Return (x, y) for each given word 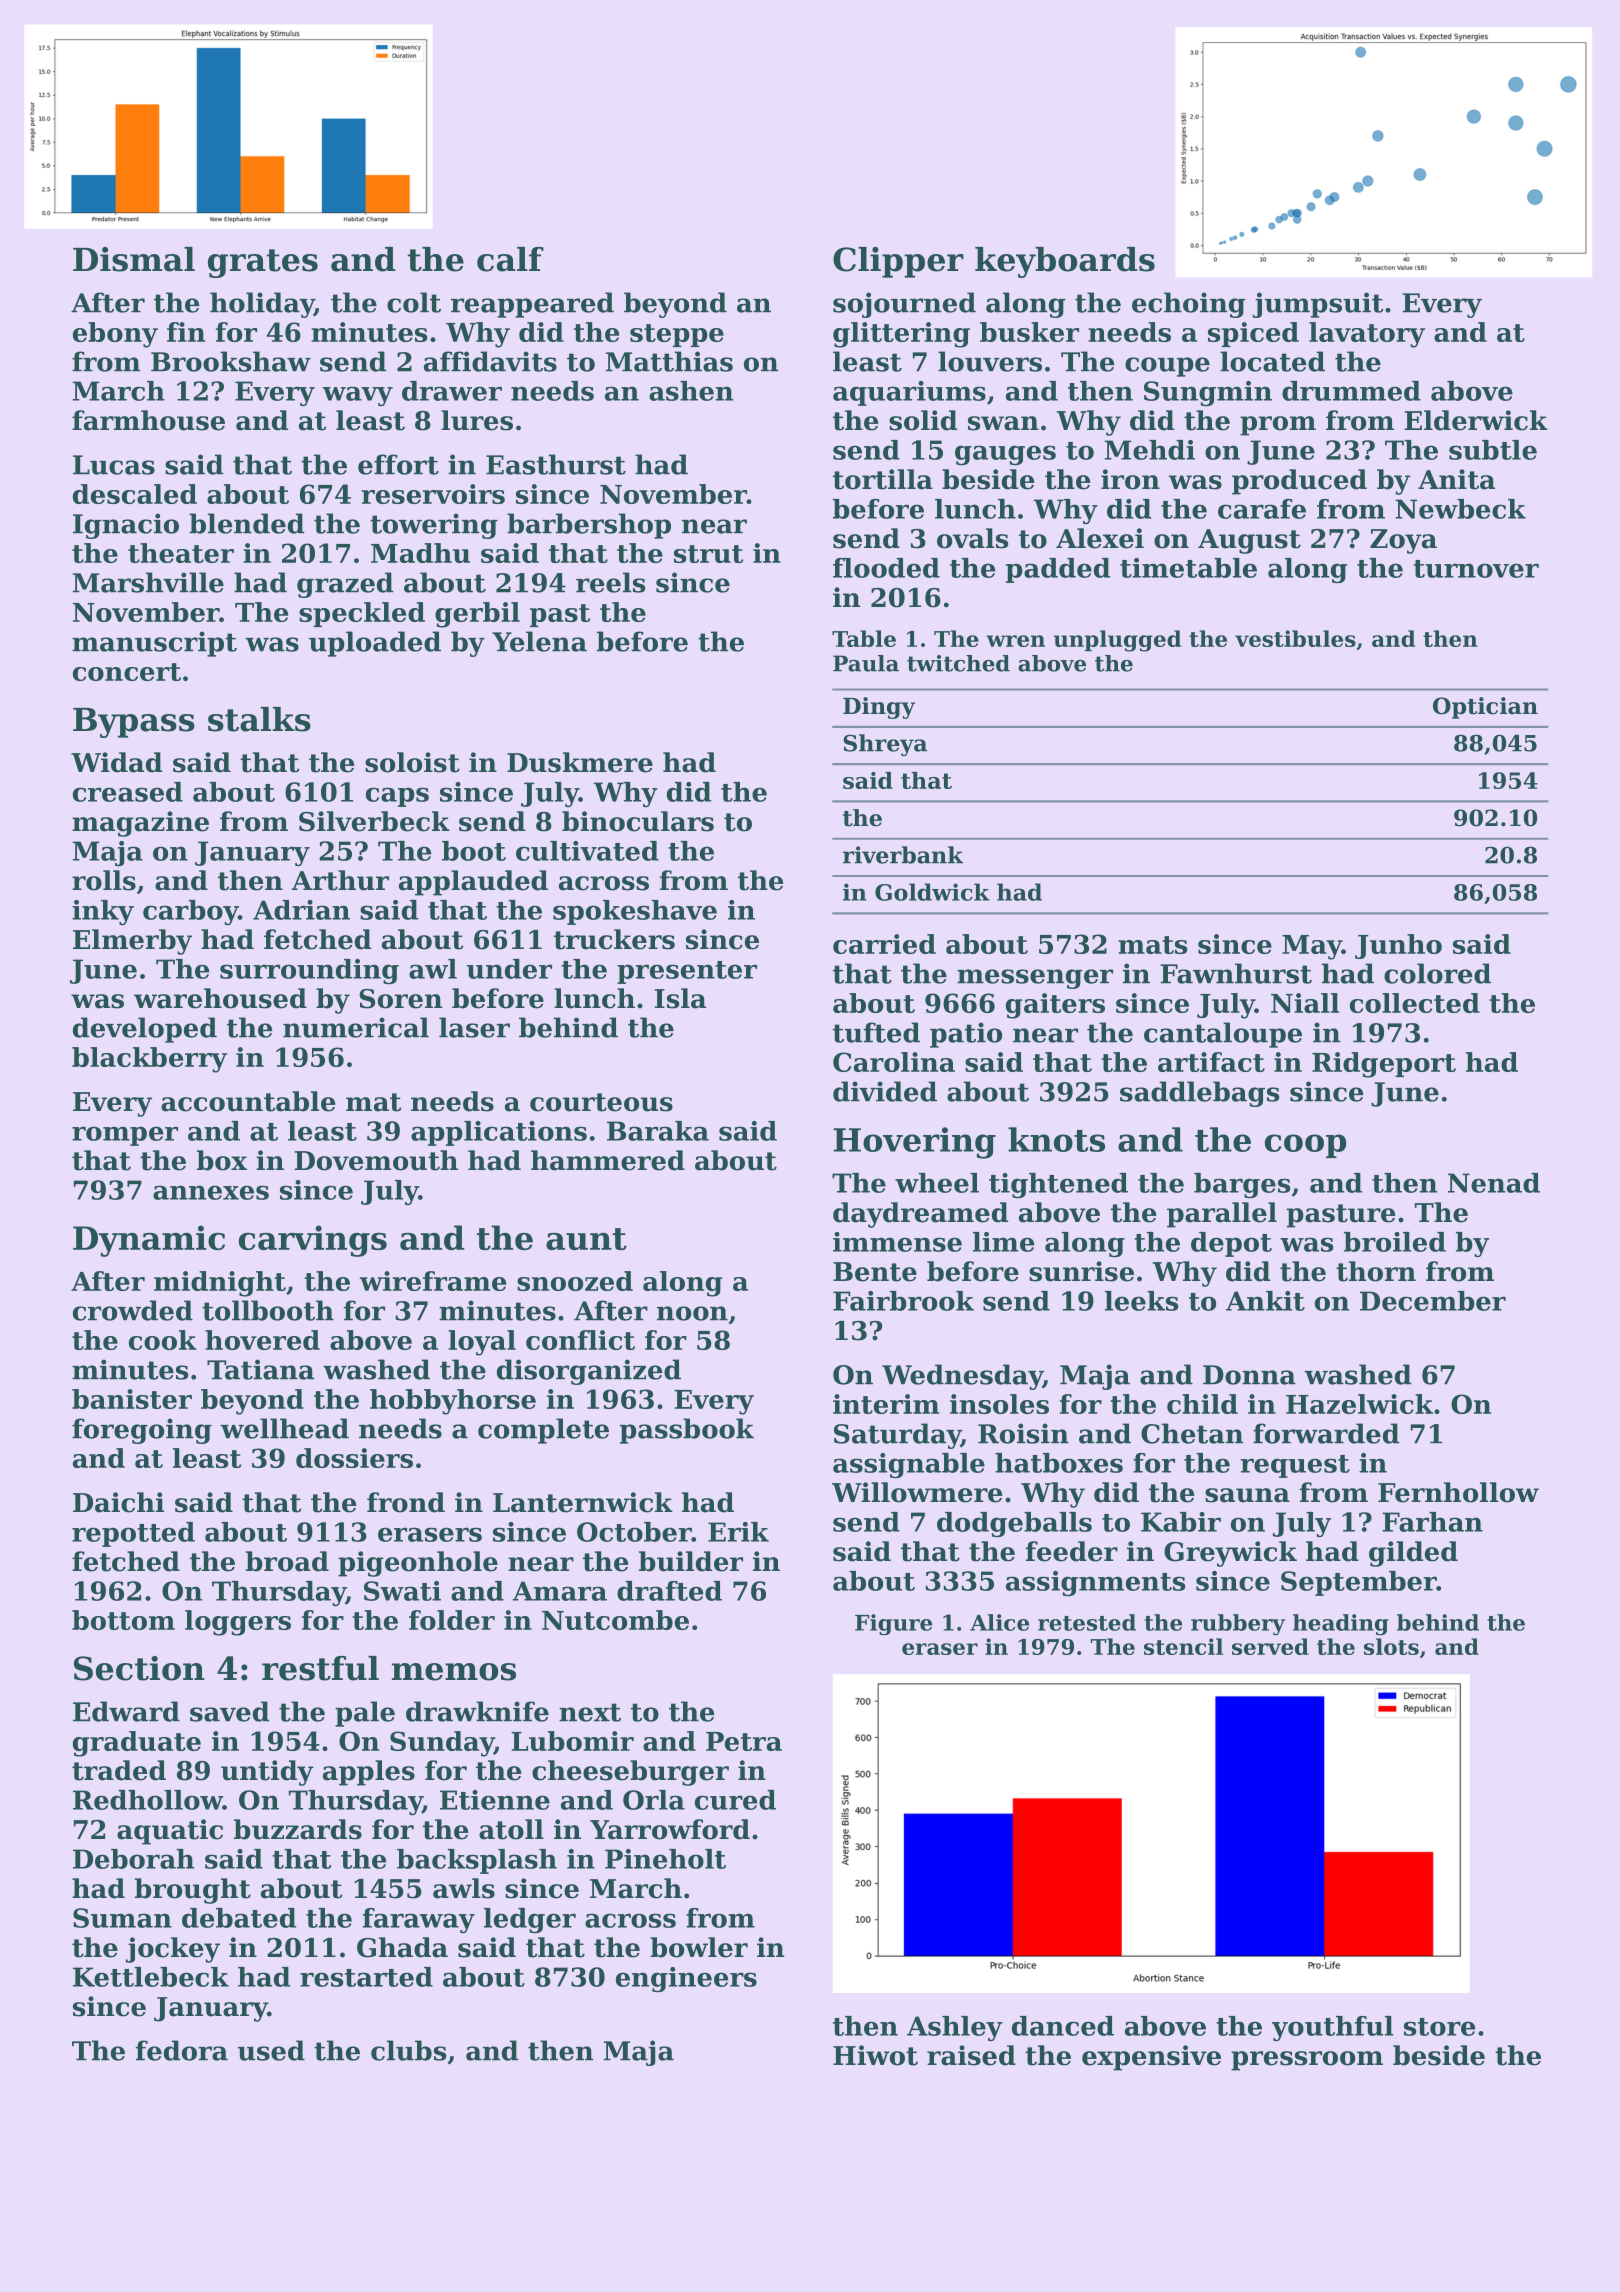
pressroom (1307, 2061)
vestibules (1295, 638)
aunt (586, 1239)
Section (139, 1668)
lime (1003, 1242)
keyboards (1065, 262)
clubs (408, 2050)
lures (477, 420)
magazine (140, 824)
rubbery (1238, 1624)
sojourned (904, 305)
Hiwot (875, 2055)
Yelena (539, 641)
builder (691, 1561)
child (1202, 1404)
